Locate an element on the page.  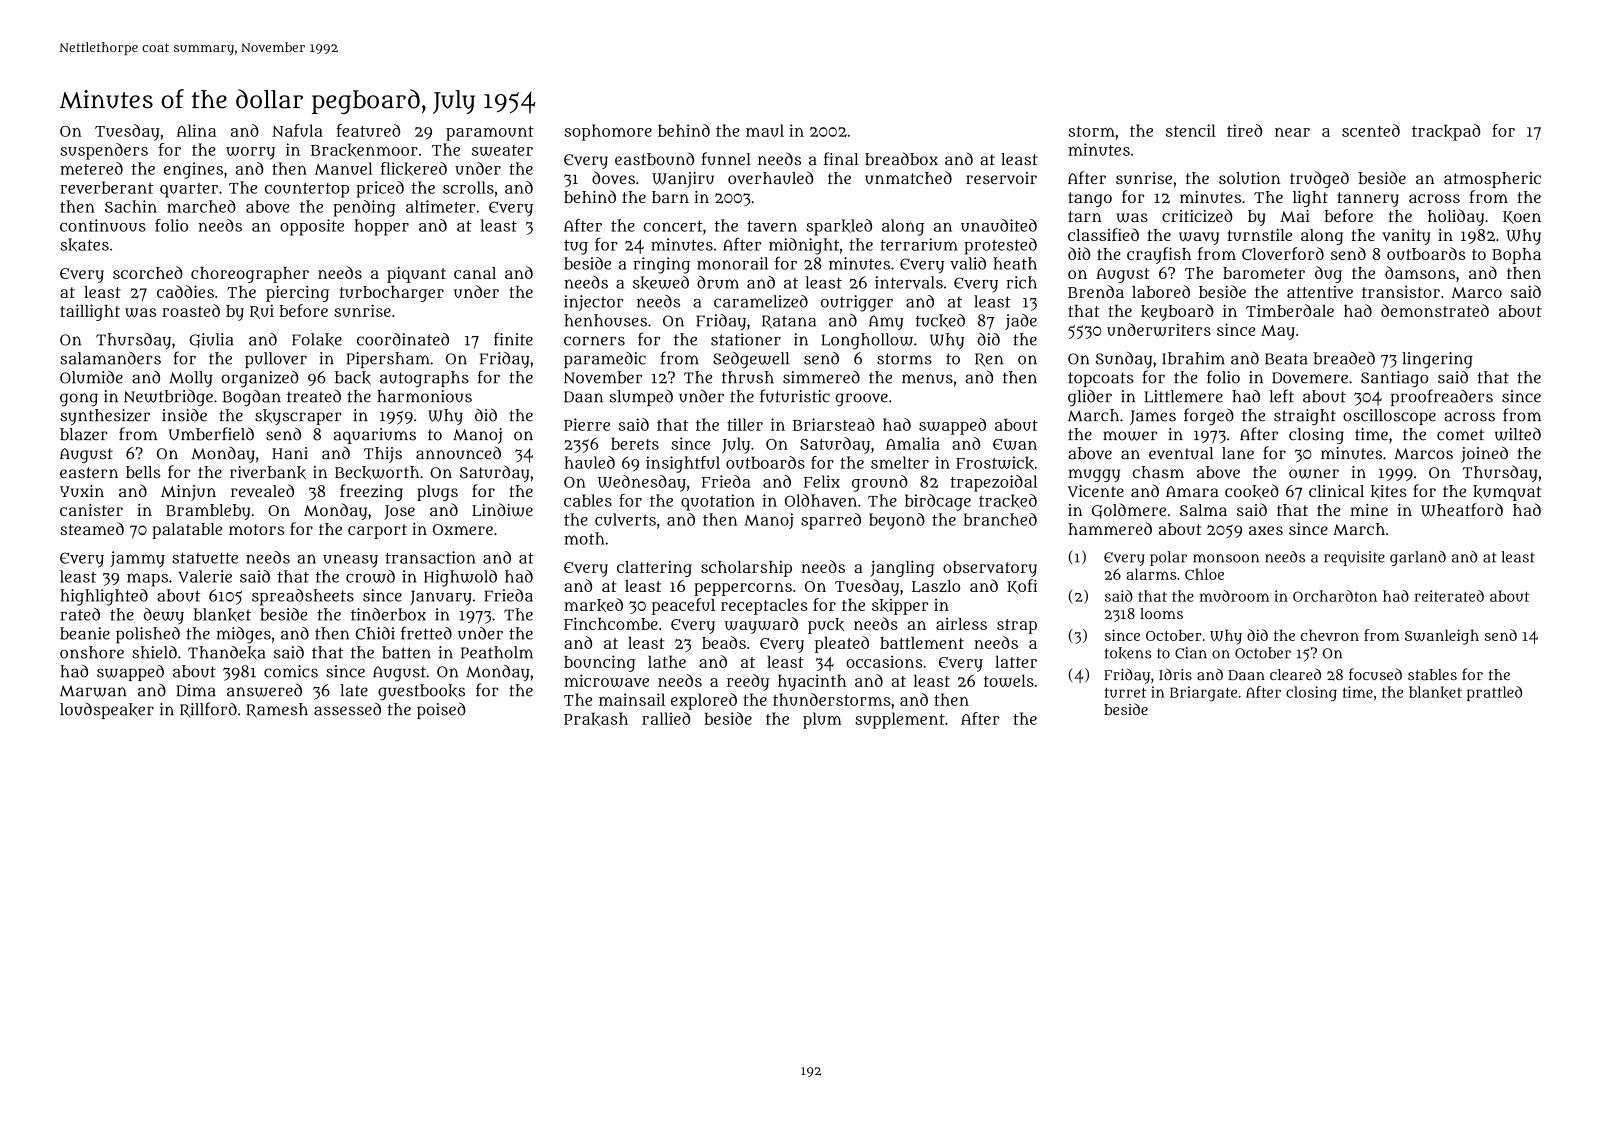
sophomore is located at coordinates (608, 132).
